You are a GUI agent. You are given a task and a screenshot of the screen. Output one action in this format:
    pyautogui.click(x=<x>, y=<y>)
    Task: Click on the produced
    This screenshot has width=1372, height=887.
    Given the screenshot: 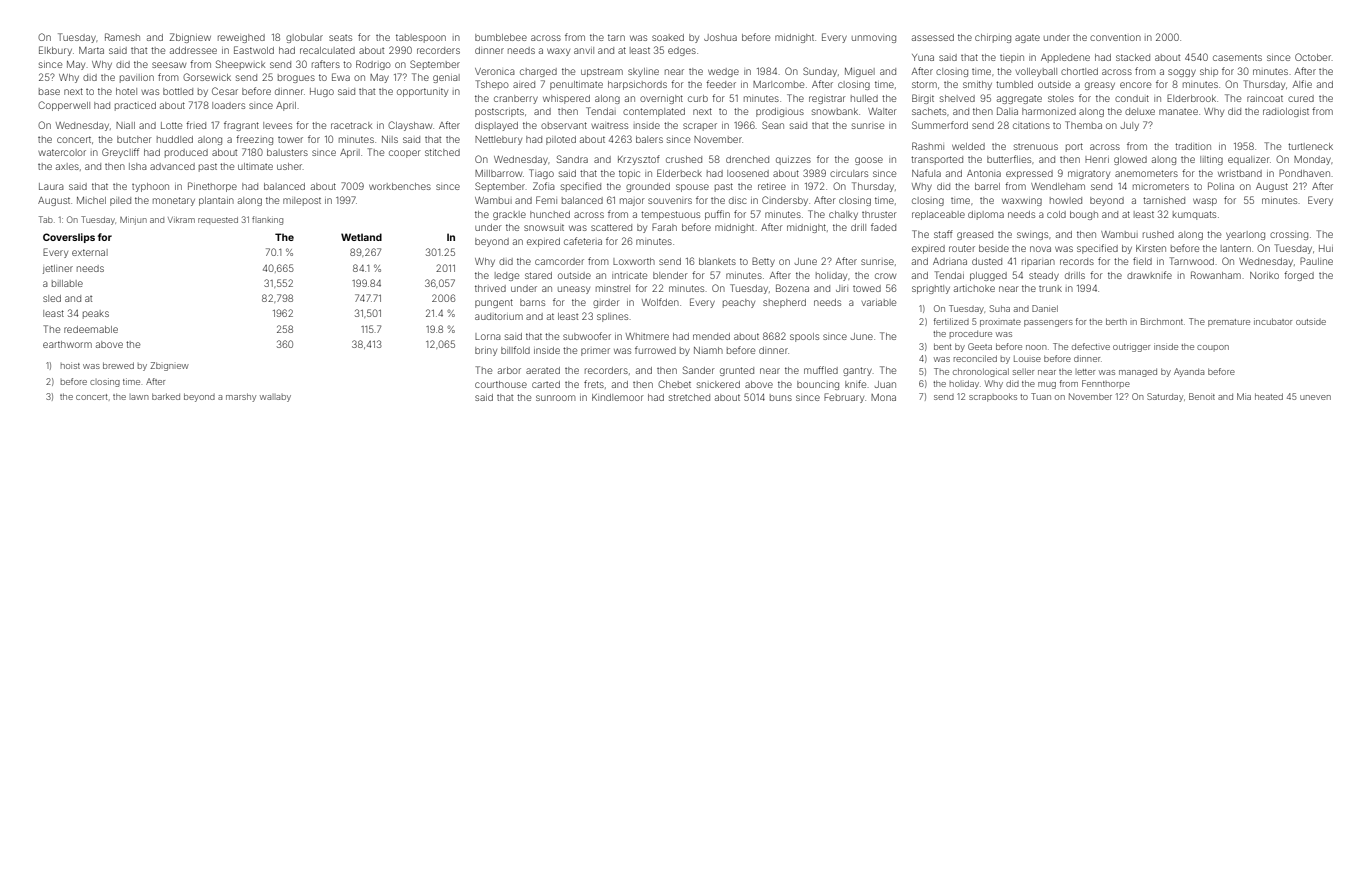 What is the action you would take?
    pyautogui.click(x=186, y=153)
